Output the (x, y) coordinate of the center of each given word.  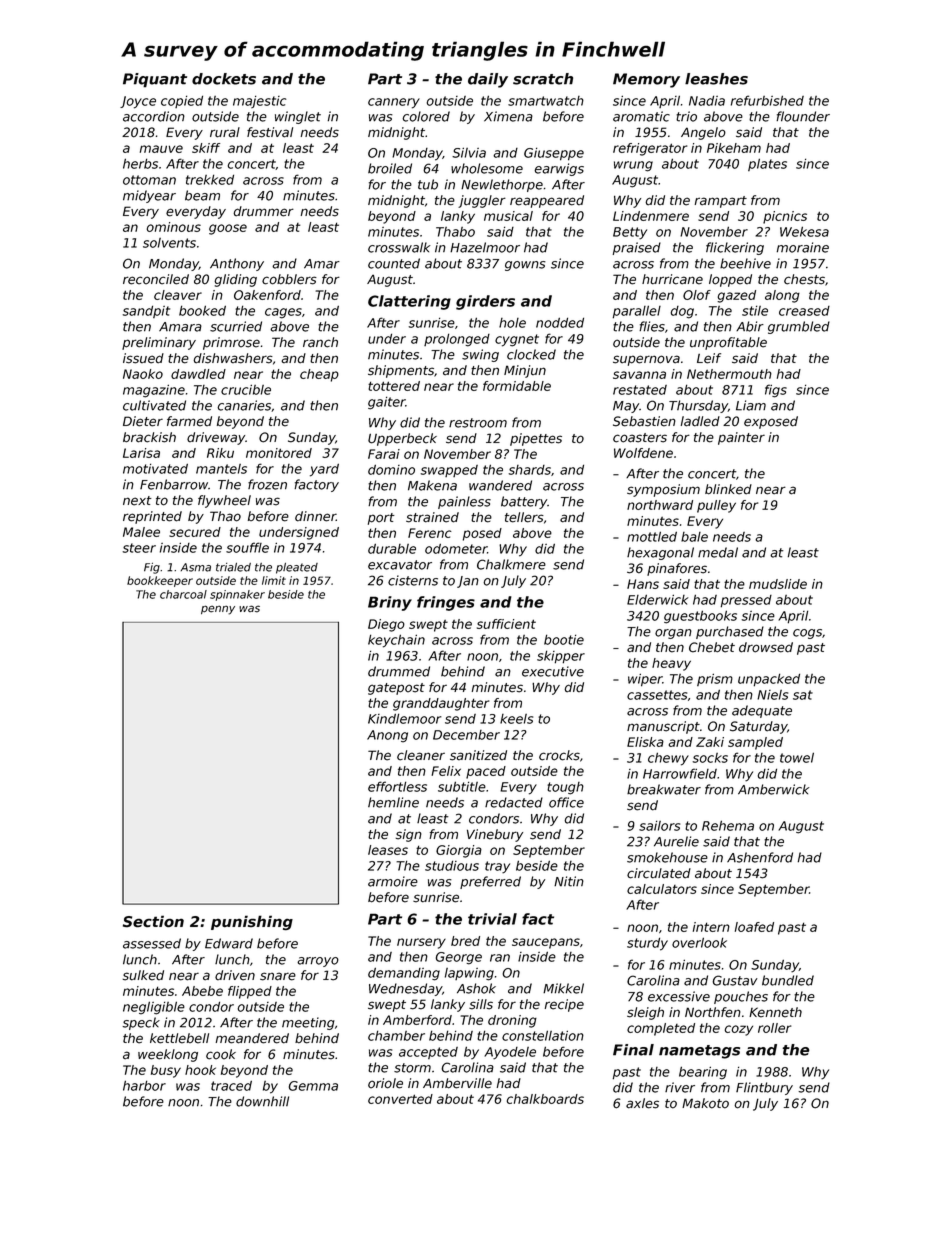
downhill (262, 1101)
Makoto (705, 1103)
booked (202, 310)
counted (394, 263)
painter (741, 438)
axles (642, 1103)
